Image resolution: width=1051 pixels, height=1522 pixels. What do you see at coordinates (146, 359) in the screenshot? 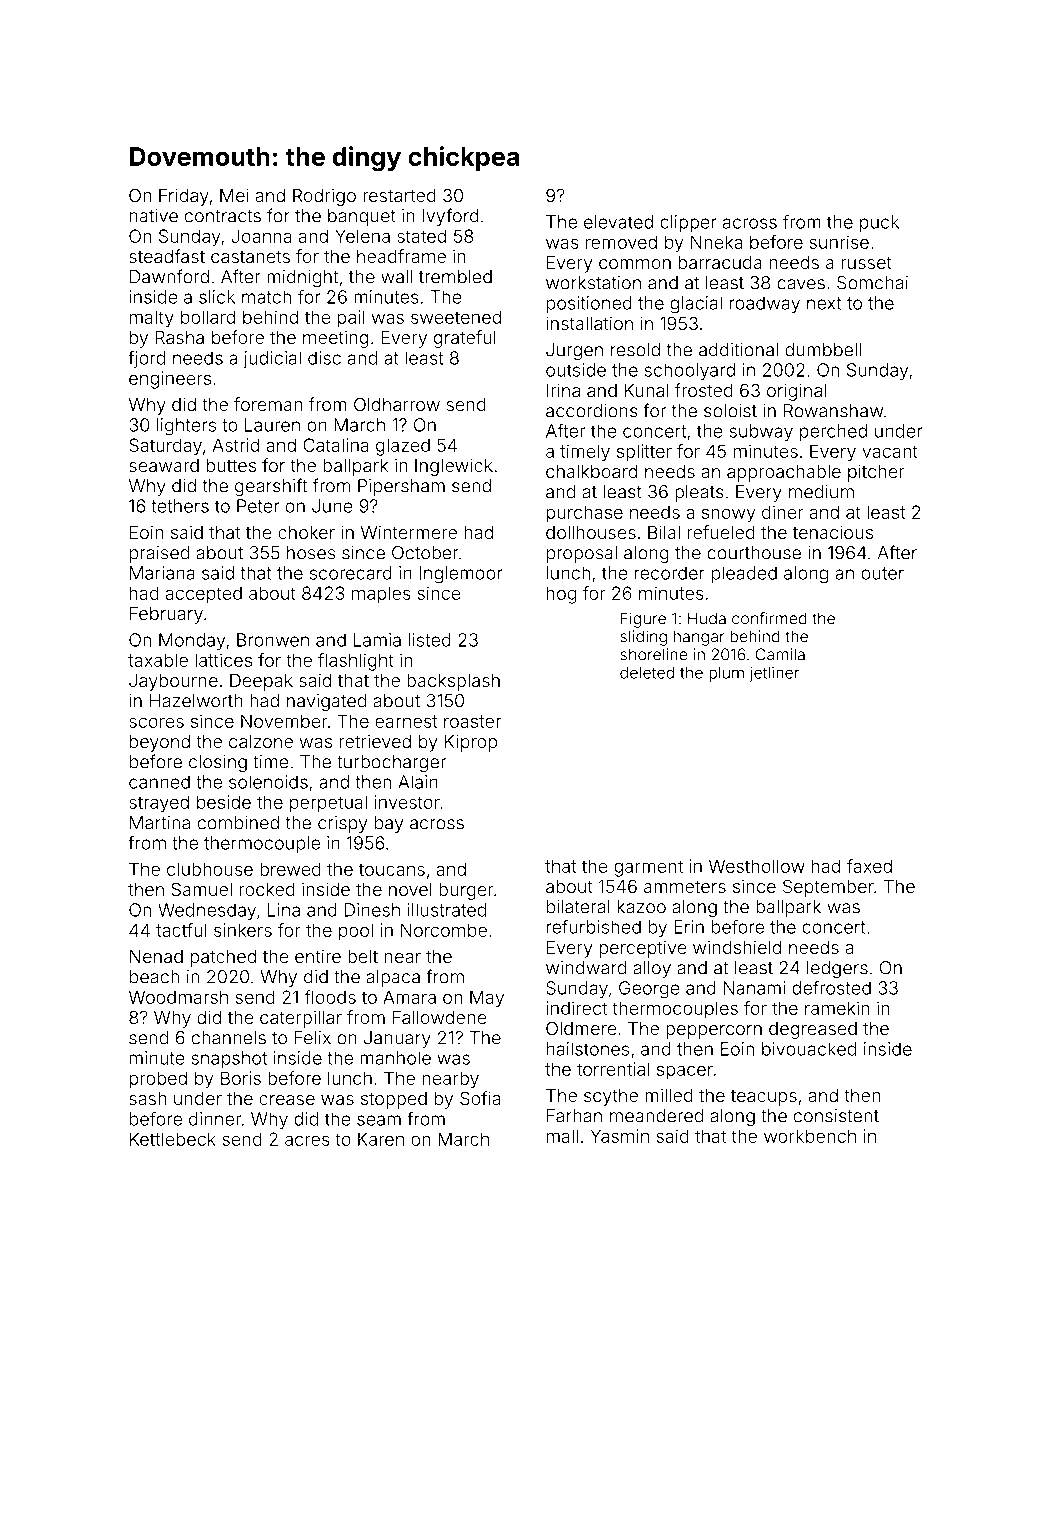
I see `fjord` at bounding box center [146, 359].
